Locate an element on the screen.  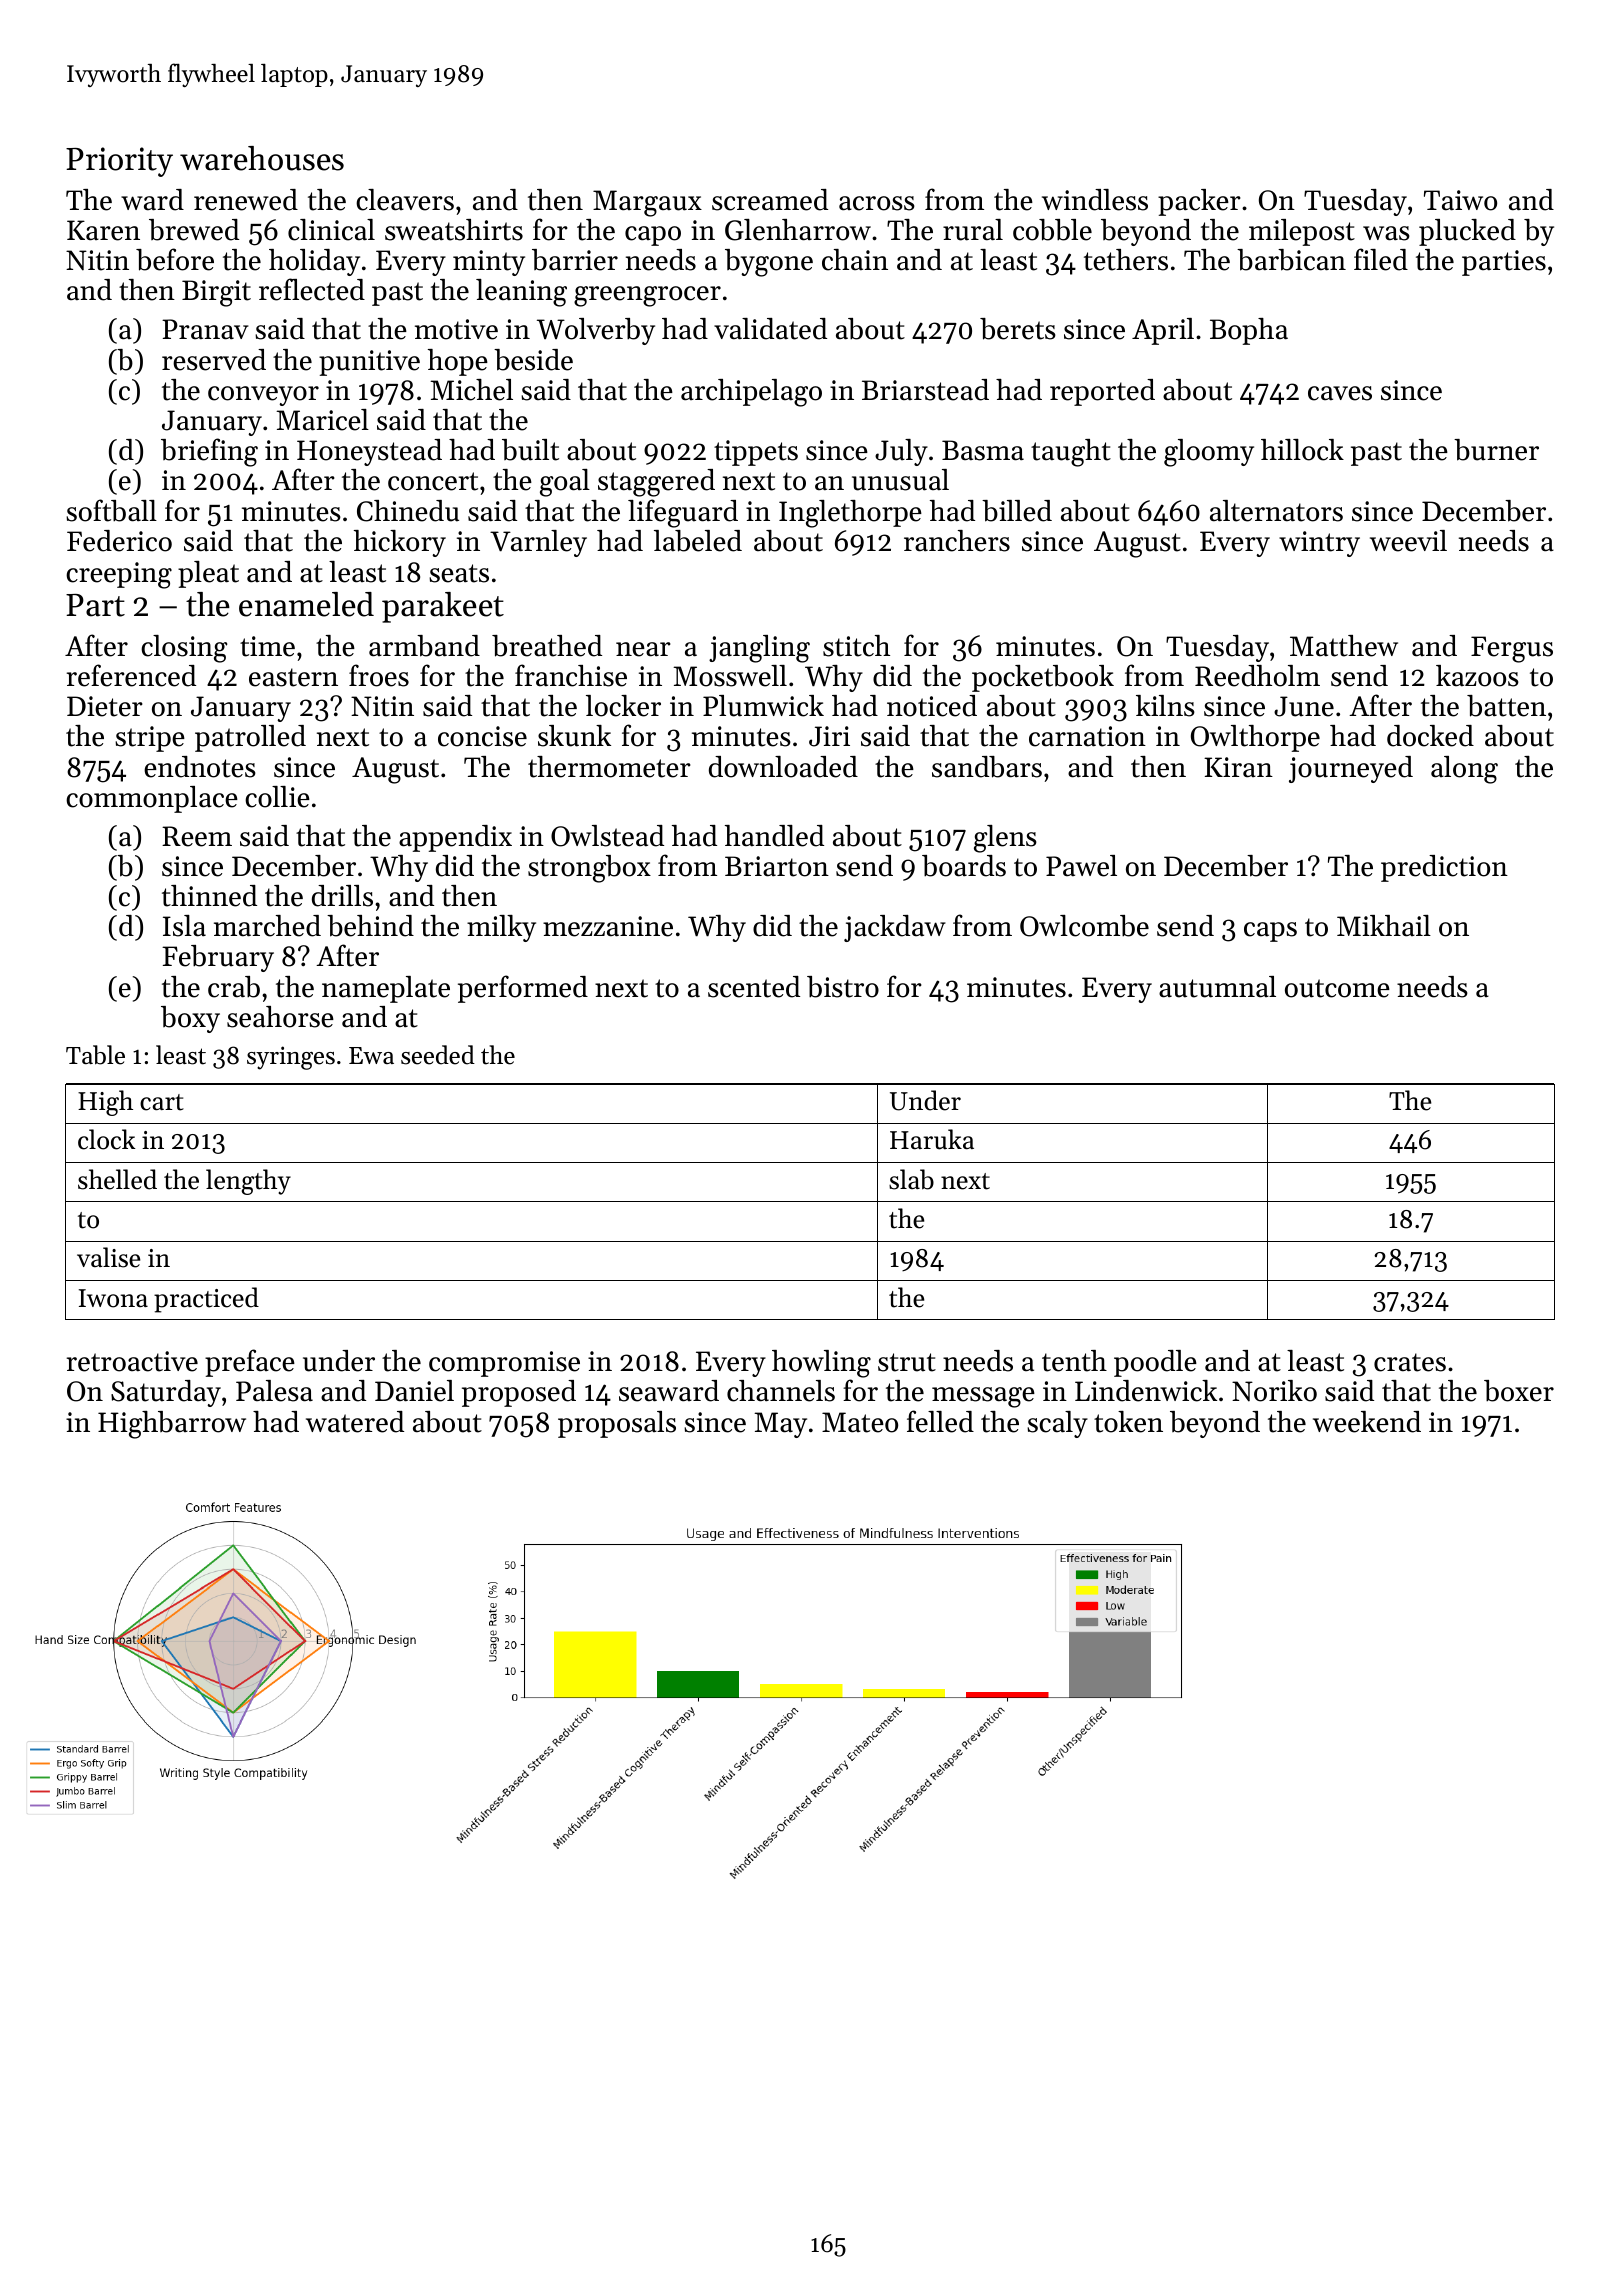
Kiran is located at coordinates (1238, 767).
